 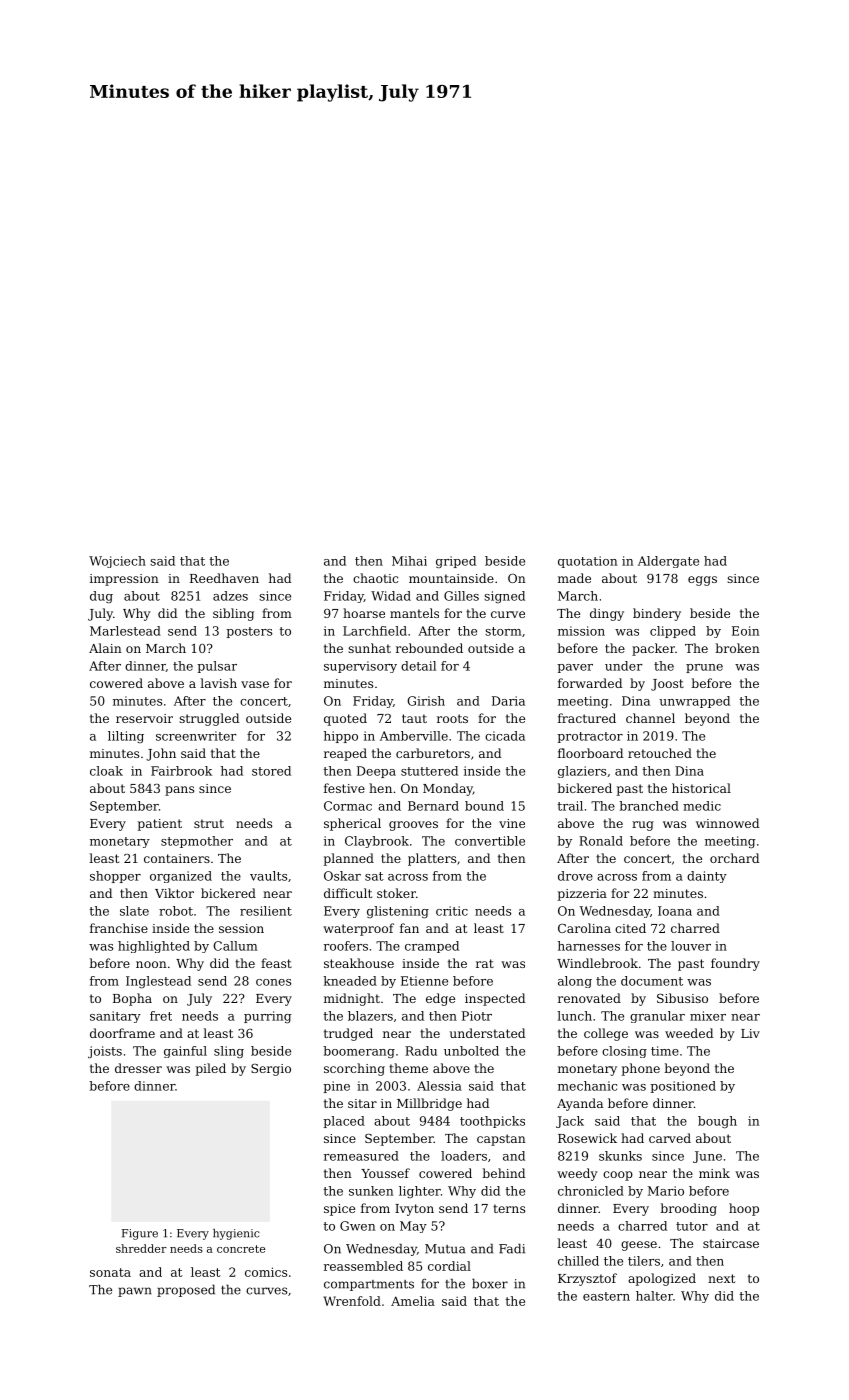 What do you see at coordinates (105, 1052) in the screenshot?
I see `joists` at bounding box center [105, 1052].
